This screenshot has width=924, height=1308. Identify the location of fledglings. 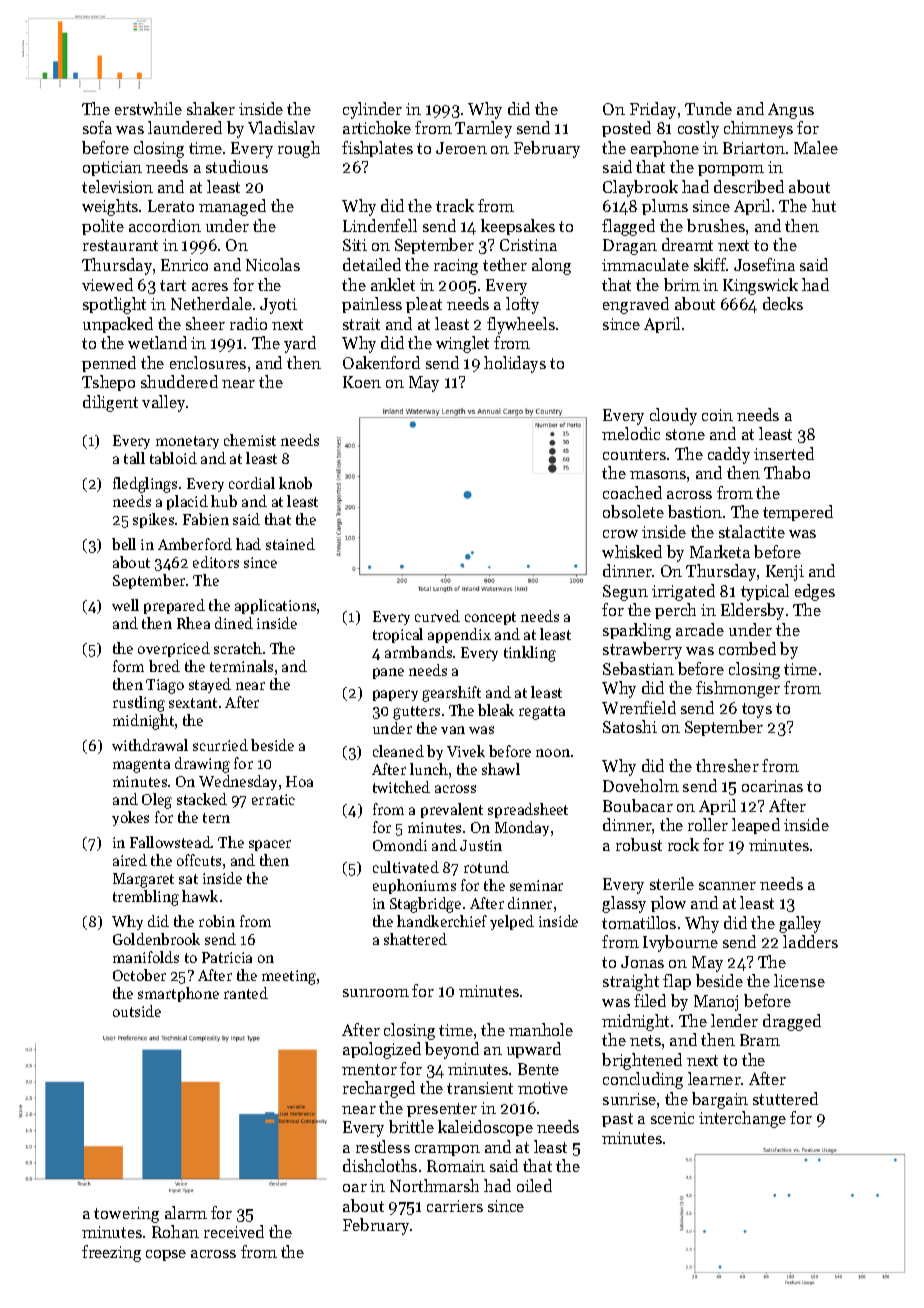
(145, 485).
